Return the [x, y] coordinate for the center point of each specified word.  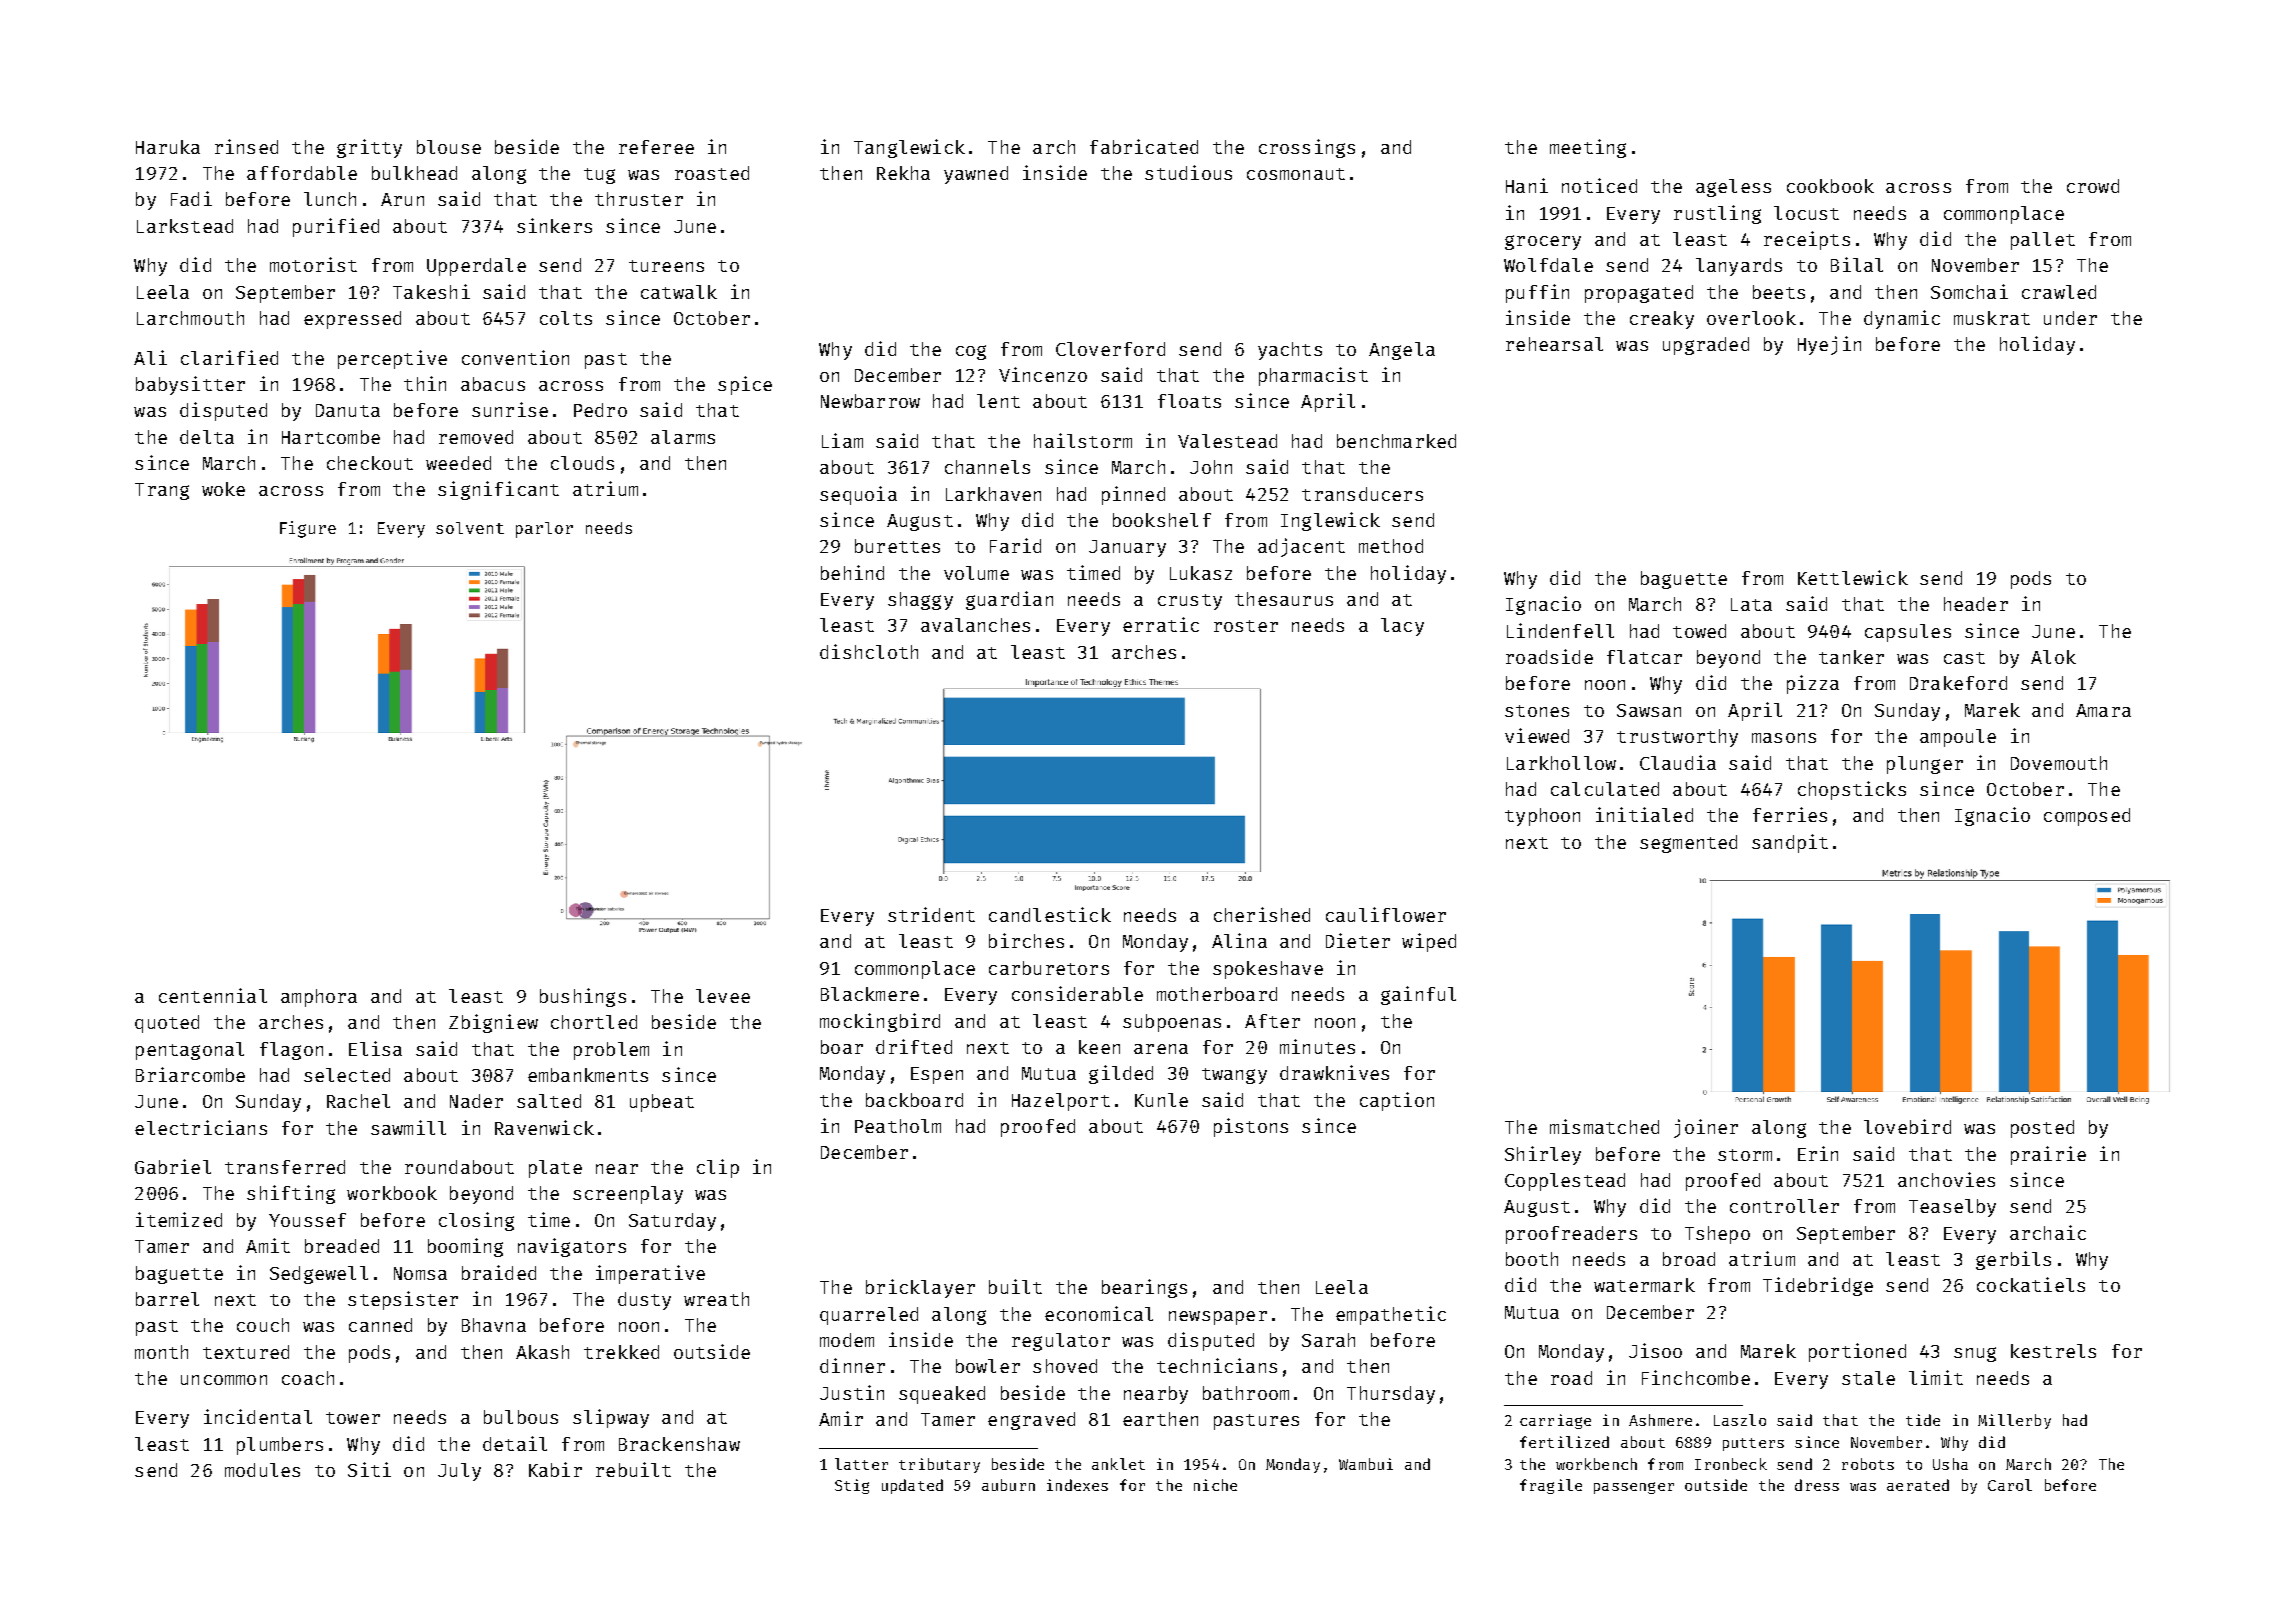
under [2070, 318]
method [1391, 546]
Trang [162, 491]
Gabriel [173, 1166]
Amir [841, 1418]
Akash [542, 1352]
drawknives [1334, 1072]
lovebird [1907, 1126]
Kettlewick [1853, 577]
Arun [402, 199]
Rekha [903, 173]
